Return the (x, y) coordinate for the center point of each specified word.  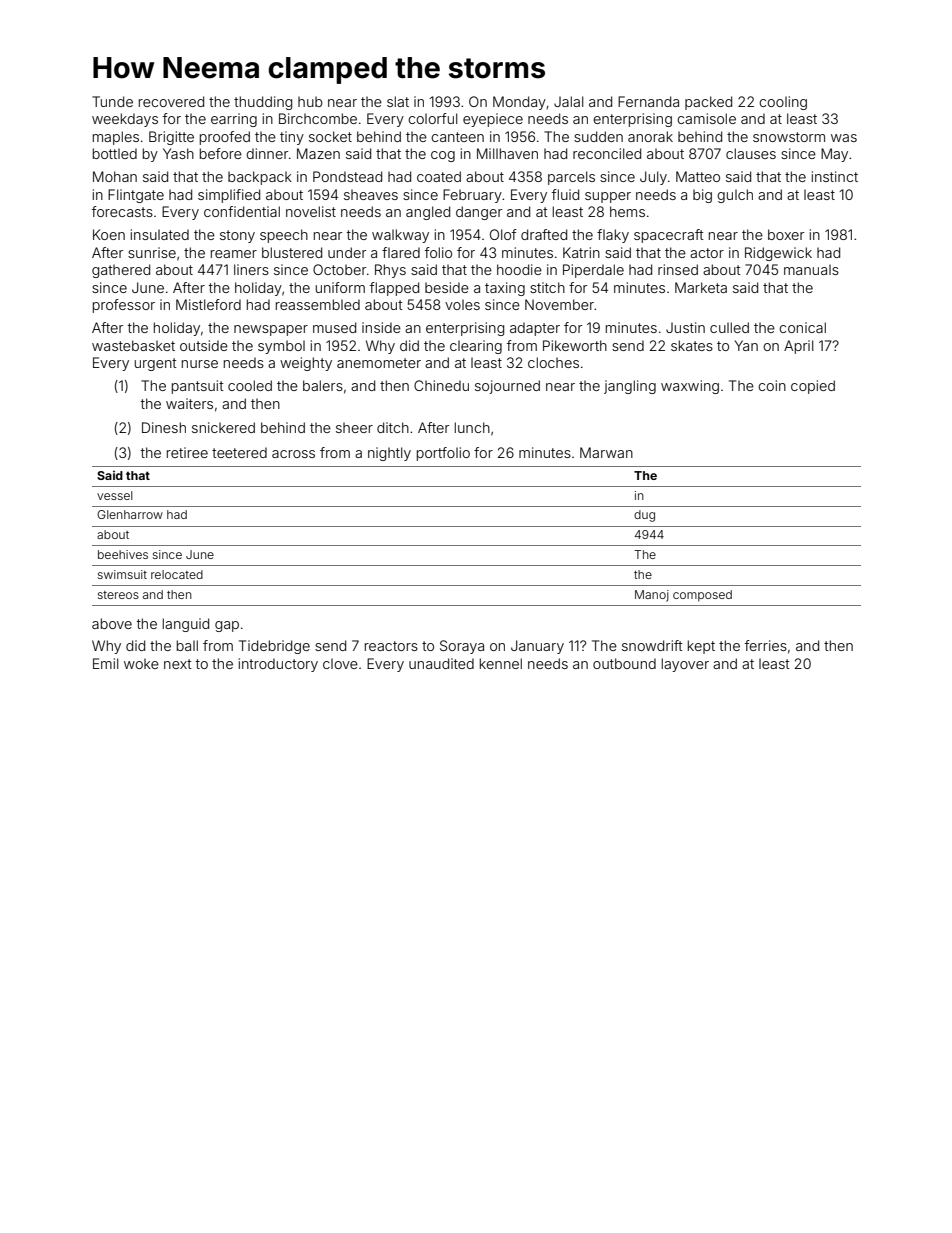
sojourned (507, 387)
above (112, 623)
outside (204, 345)
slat (398, 101)
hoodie (519, 269)
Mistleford (208, 304)
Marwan (606, 452)
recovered (171, 101)
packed (708, 103)
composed (702, 596)
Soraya (462, 647)
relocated (177, 574)
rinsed (678, 269)
